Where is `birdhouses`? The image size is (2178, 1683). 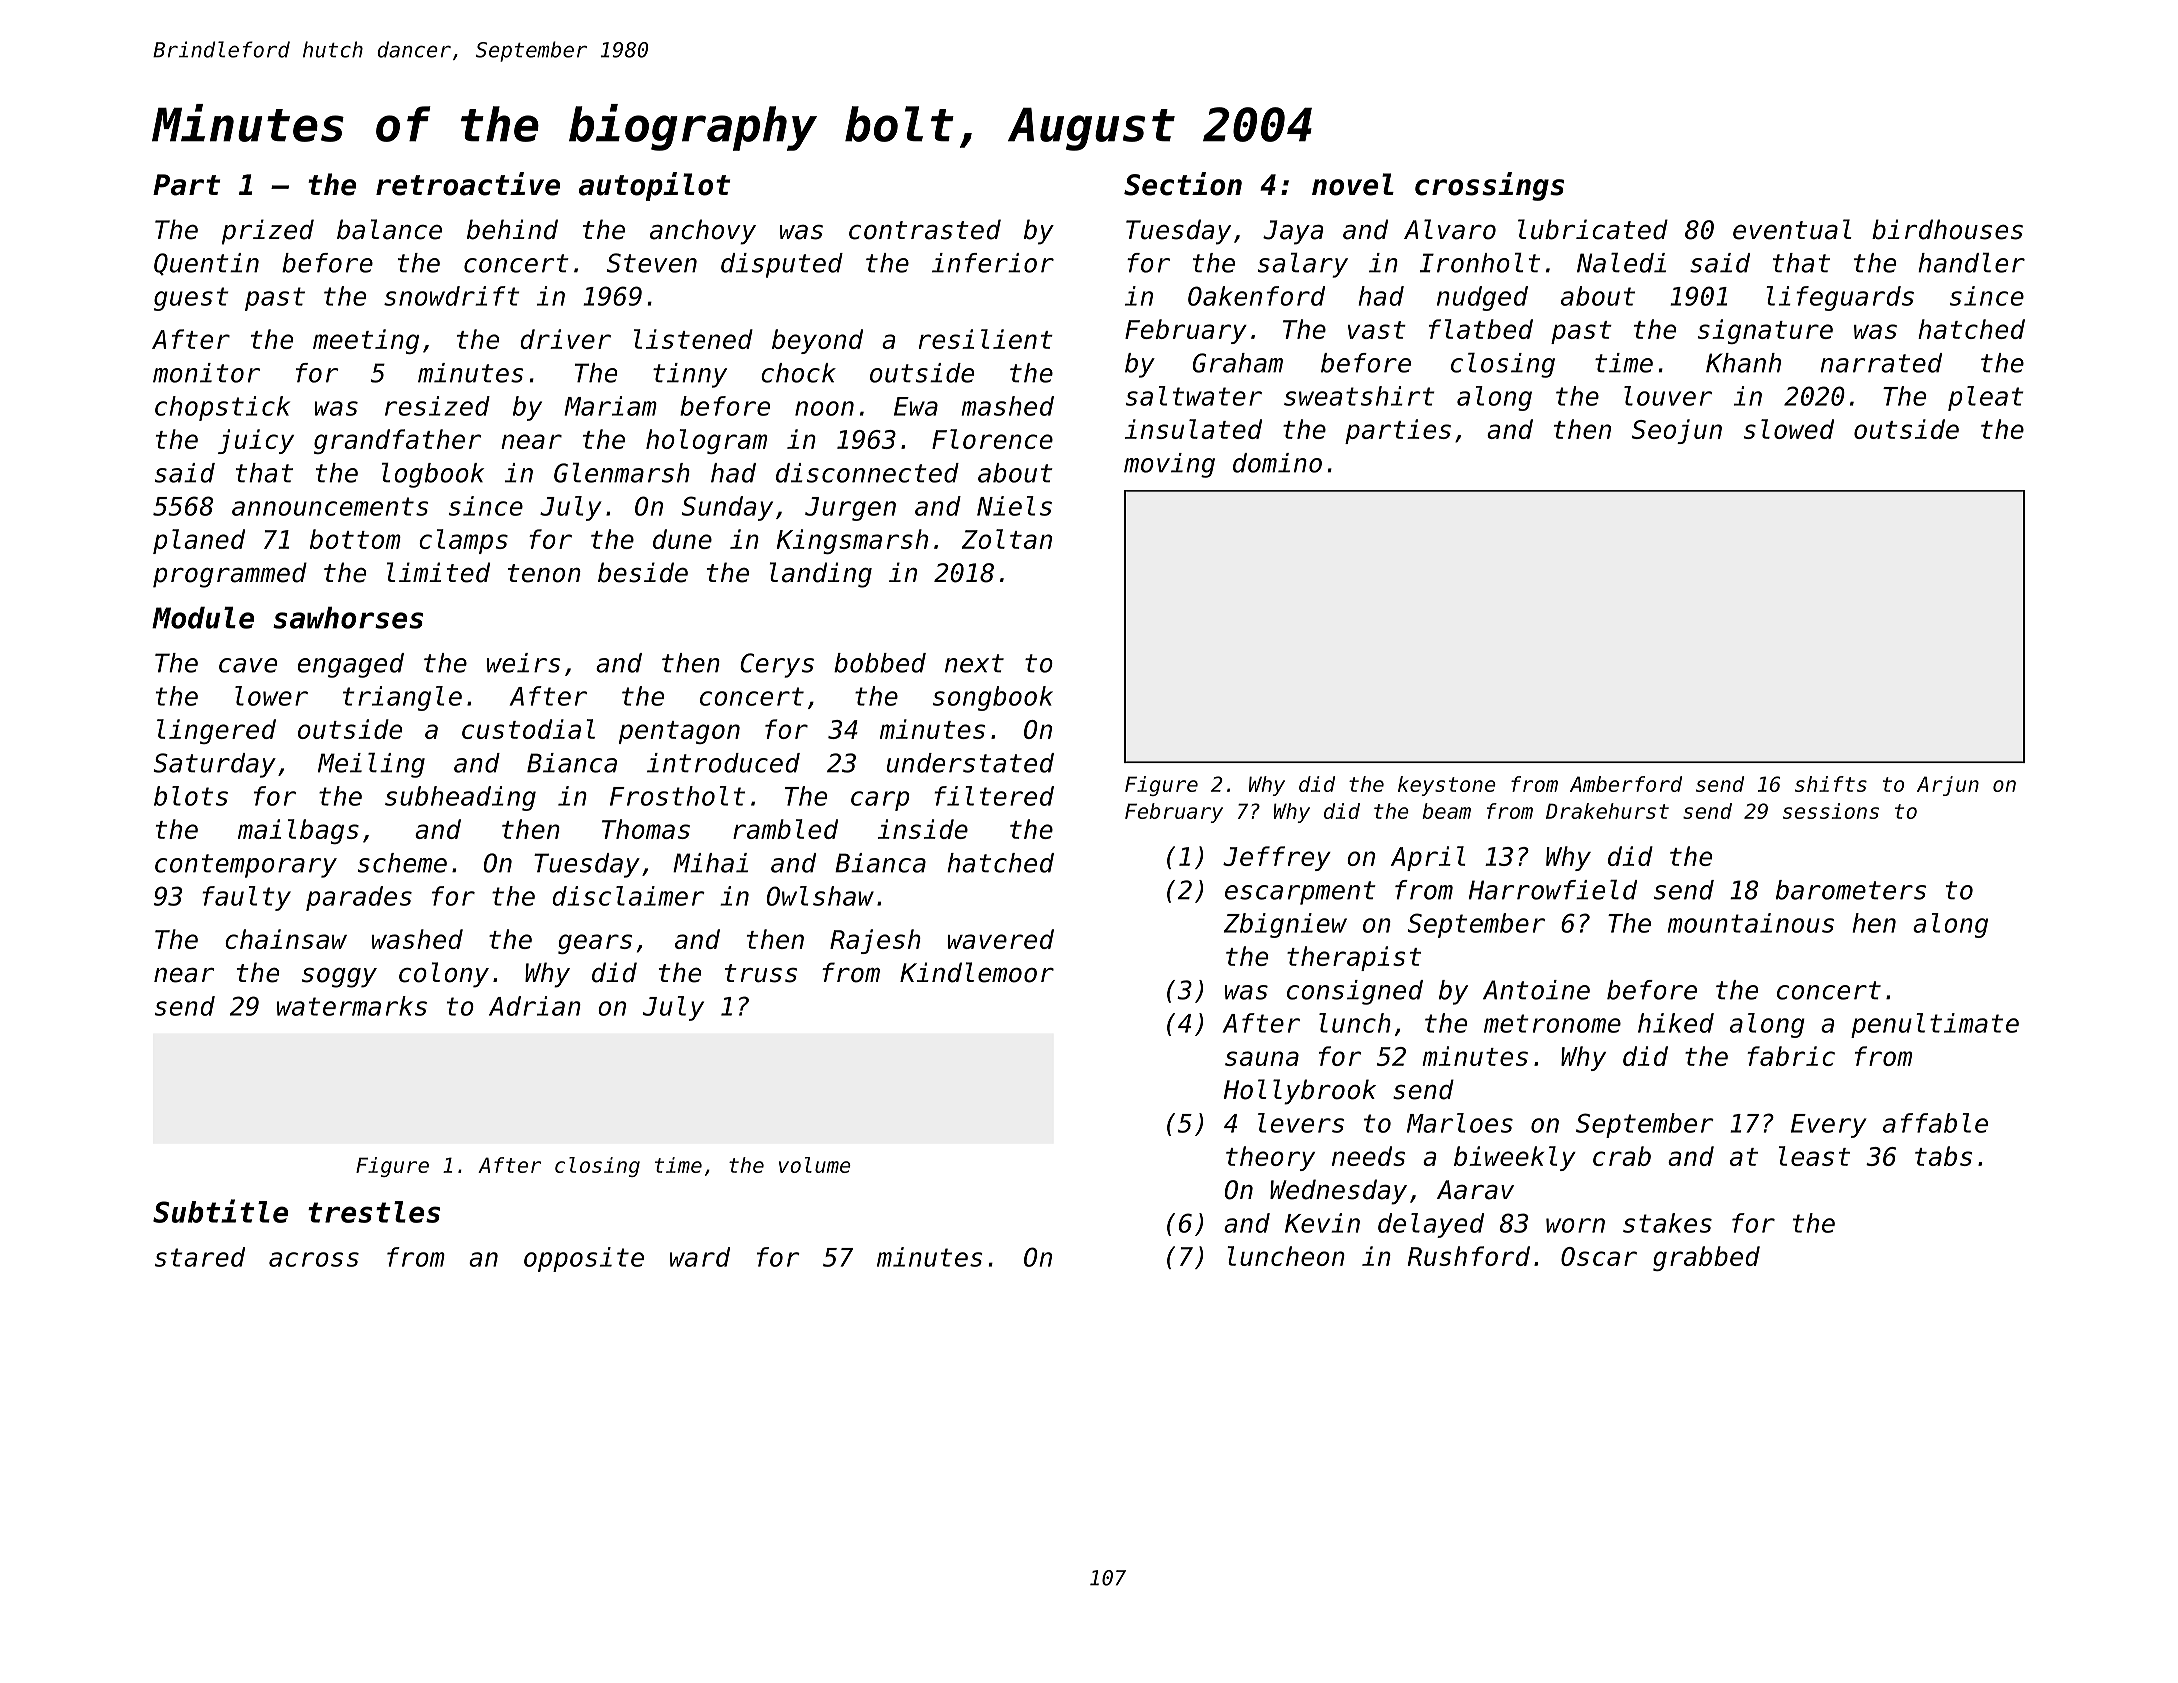
birdhouses is located at coordinates (1947, 229).
